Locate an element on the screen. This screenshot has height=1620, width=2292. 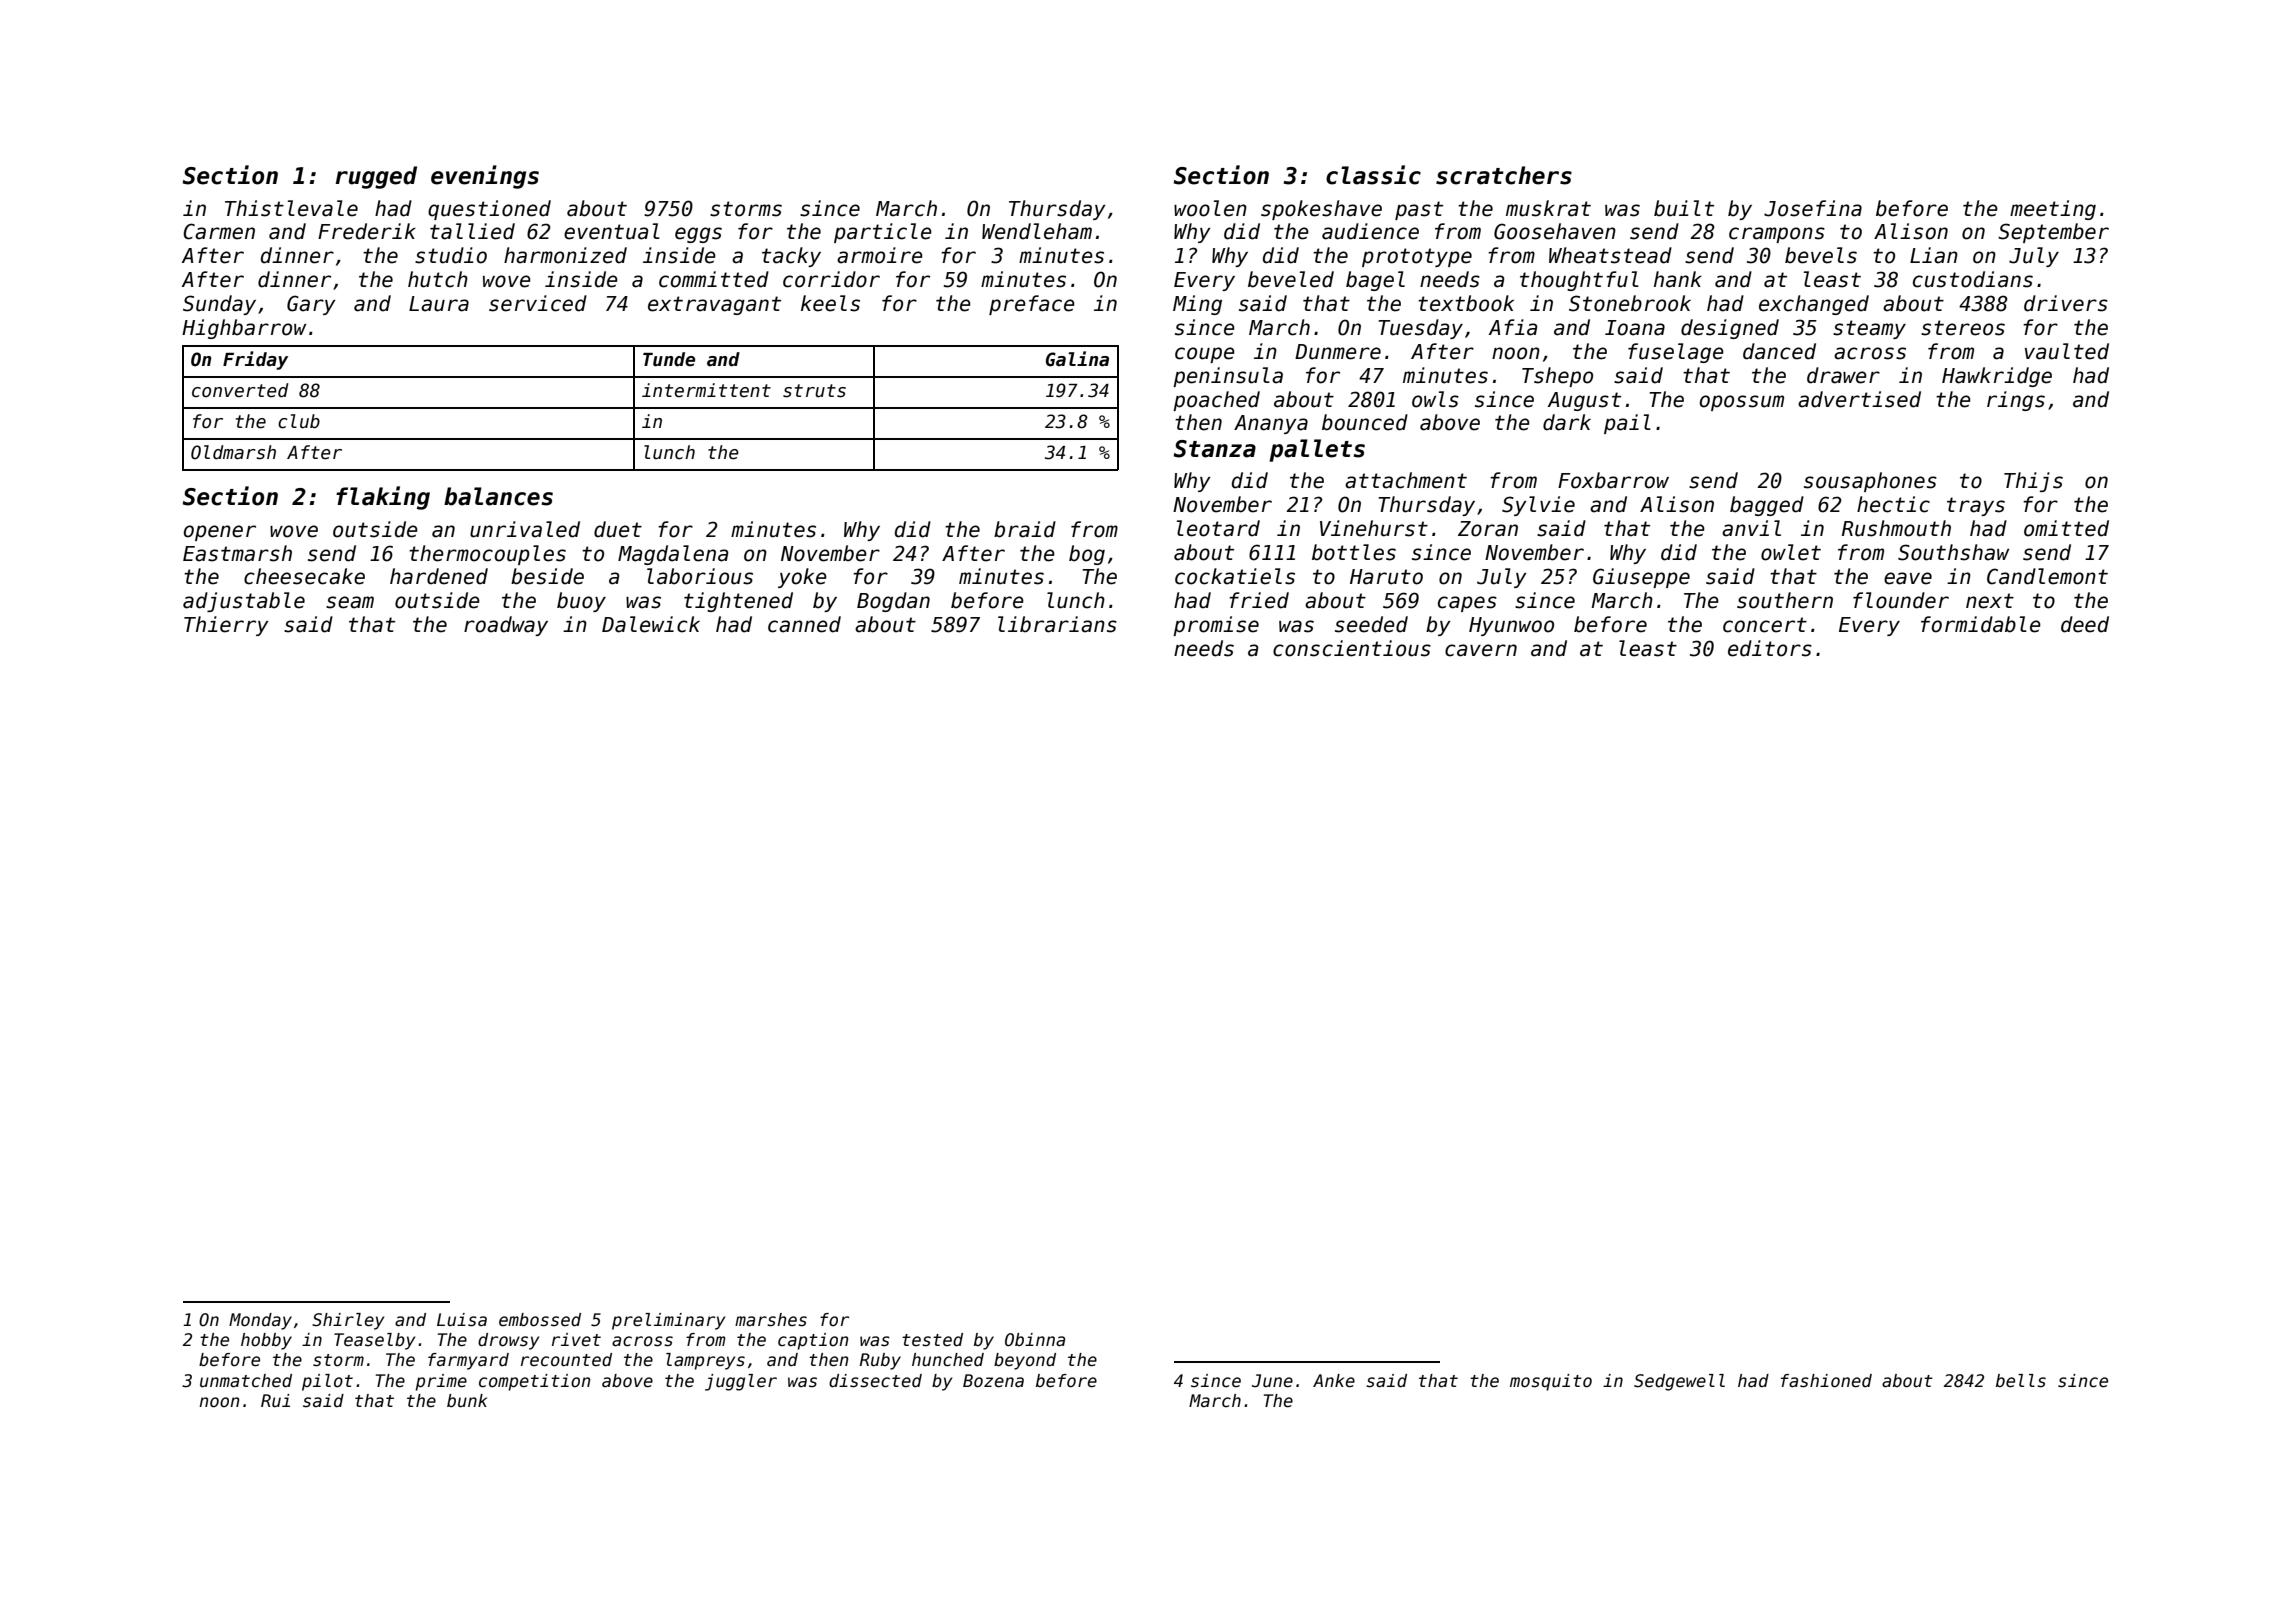
Rui is located at coordinates (275, 1401).
